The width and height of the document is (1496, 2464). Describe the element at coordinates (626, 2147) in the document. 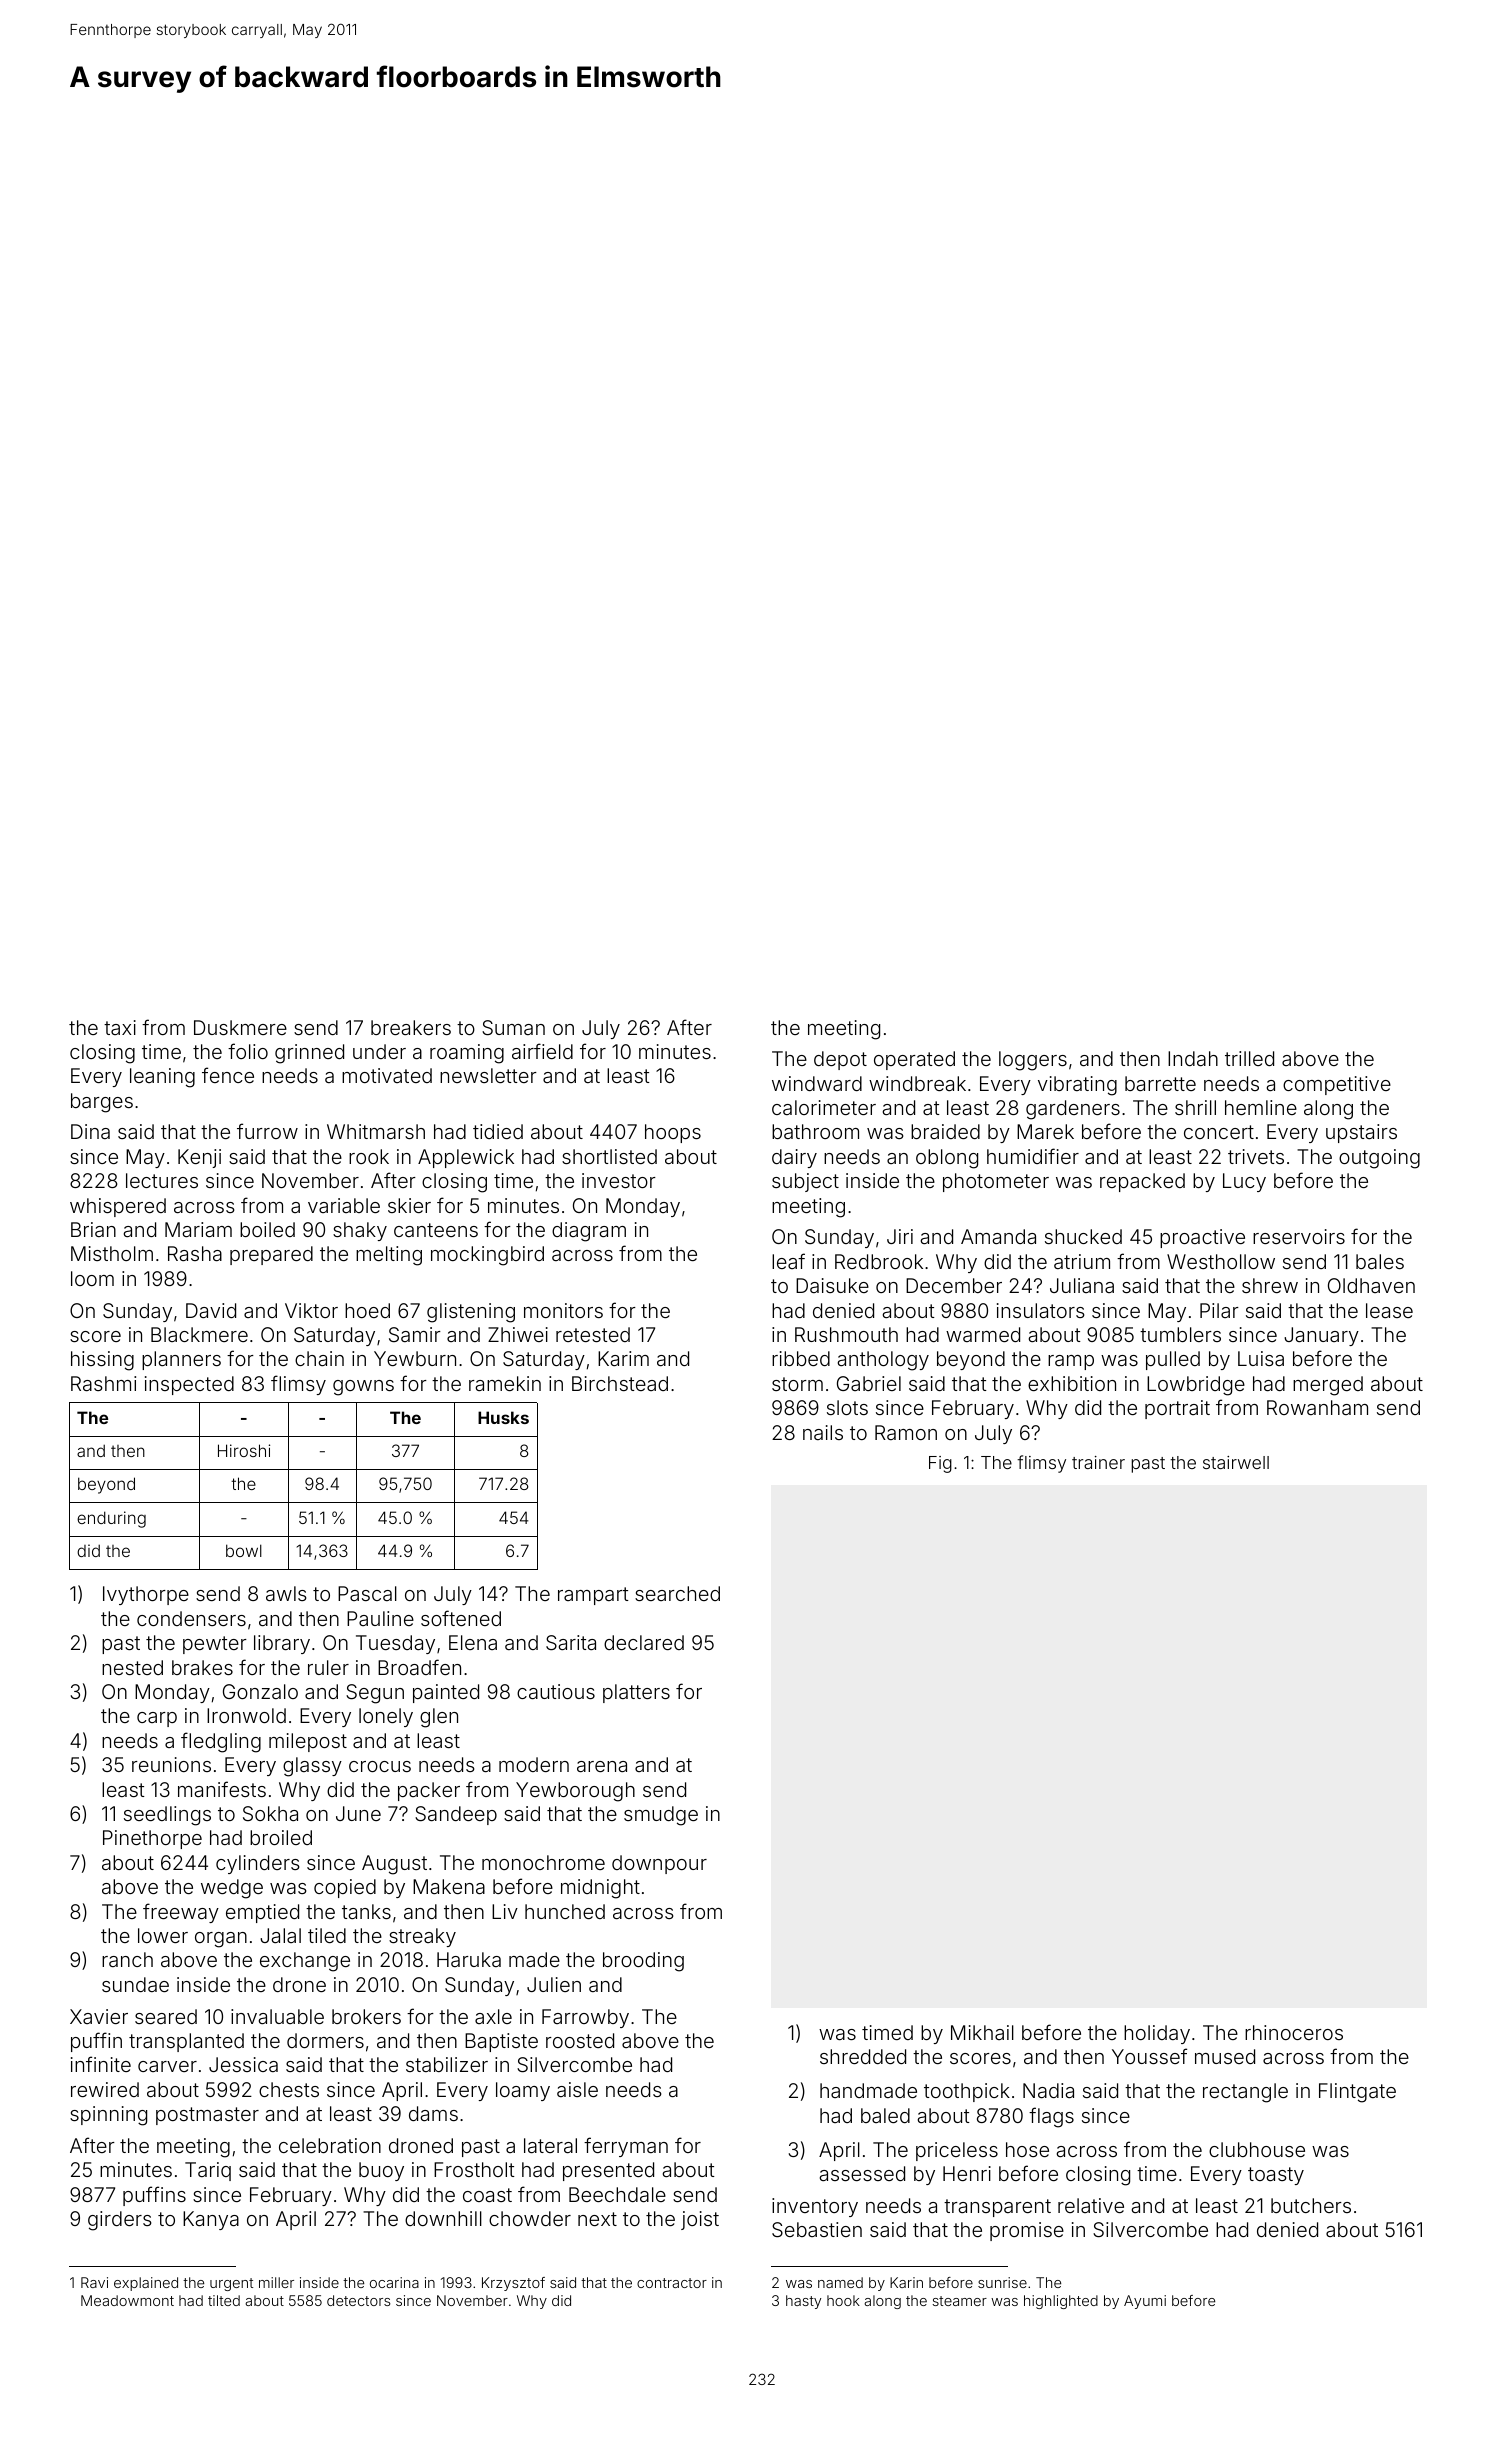

I see `ferryman` at that location.
